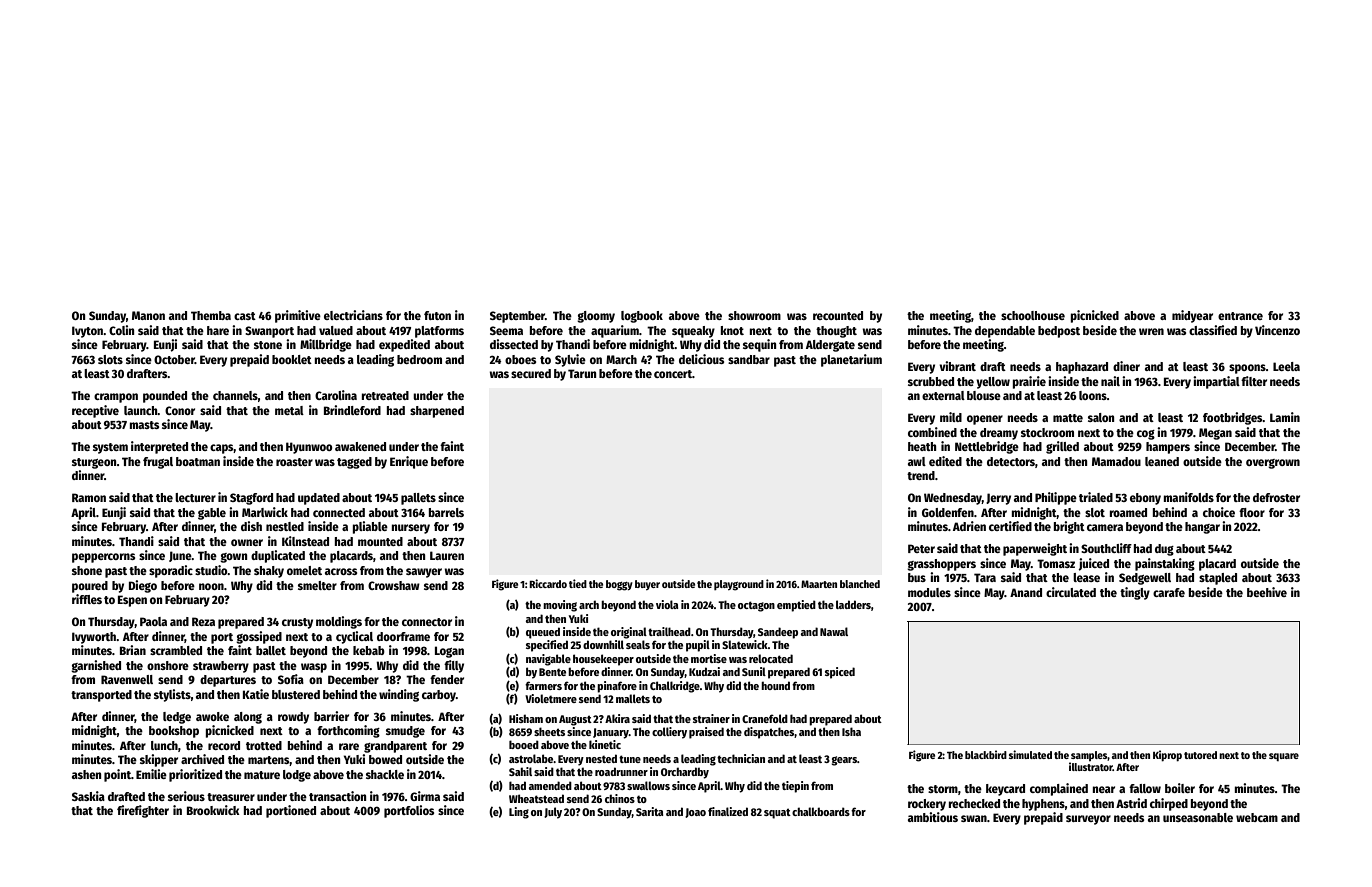 The image size is (1372, 887). Describe the element at coordinates (1033, 315) in the page. I see `schoolhouse` at that location.
